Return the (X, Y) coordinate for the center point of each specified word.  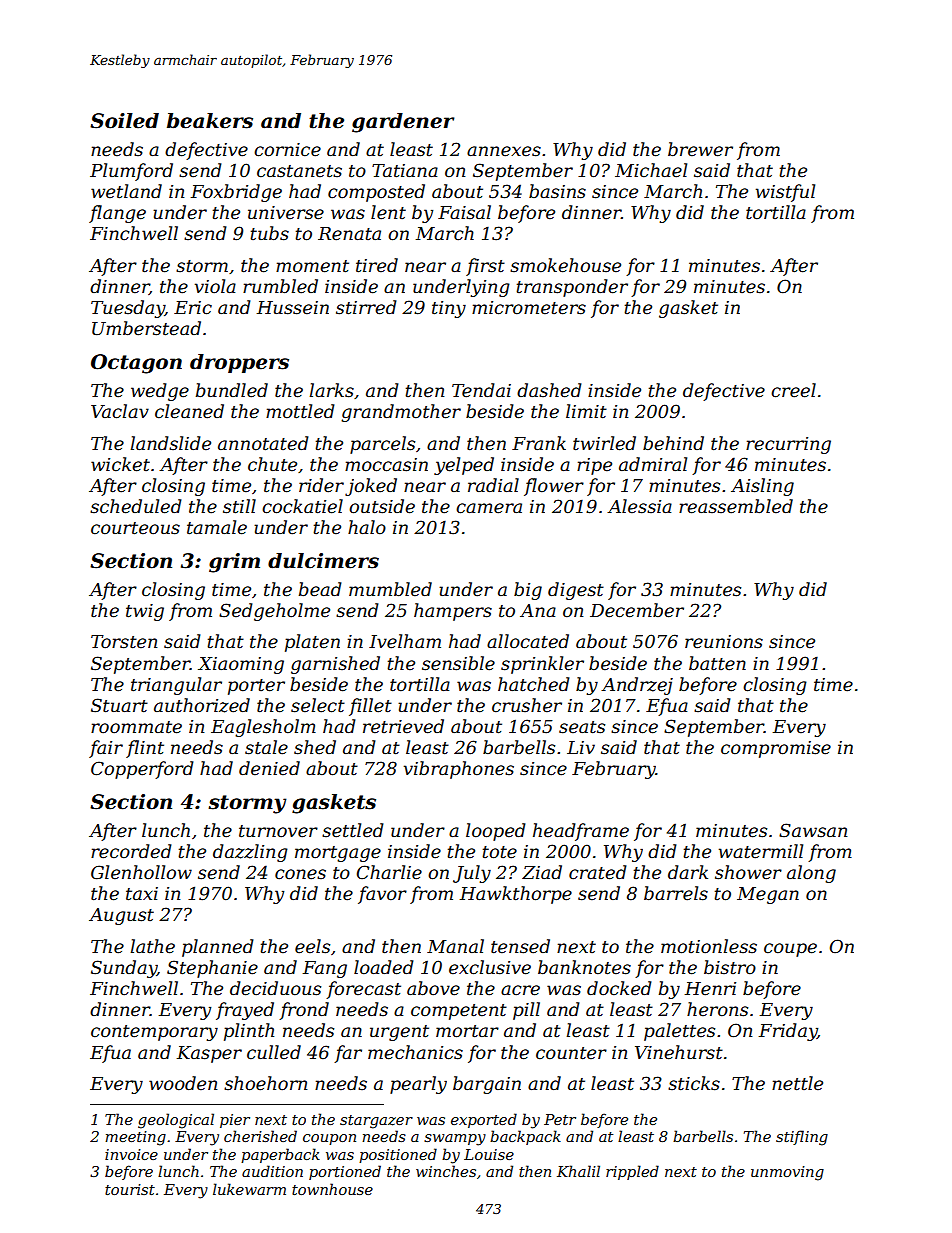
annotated (263, 443)
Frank (539, 443)
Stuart (119, 705)
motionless (709, 946)
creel (793, 390)
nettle (797, 1083)
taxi (142, 894)
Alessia (639, 506)
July (472, 874)
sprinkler (542, 665)
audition (272, 1171)
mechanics (415, 1052)
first (485, 267)
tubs (269, 233)
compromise (776, 749)
